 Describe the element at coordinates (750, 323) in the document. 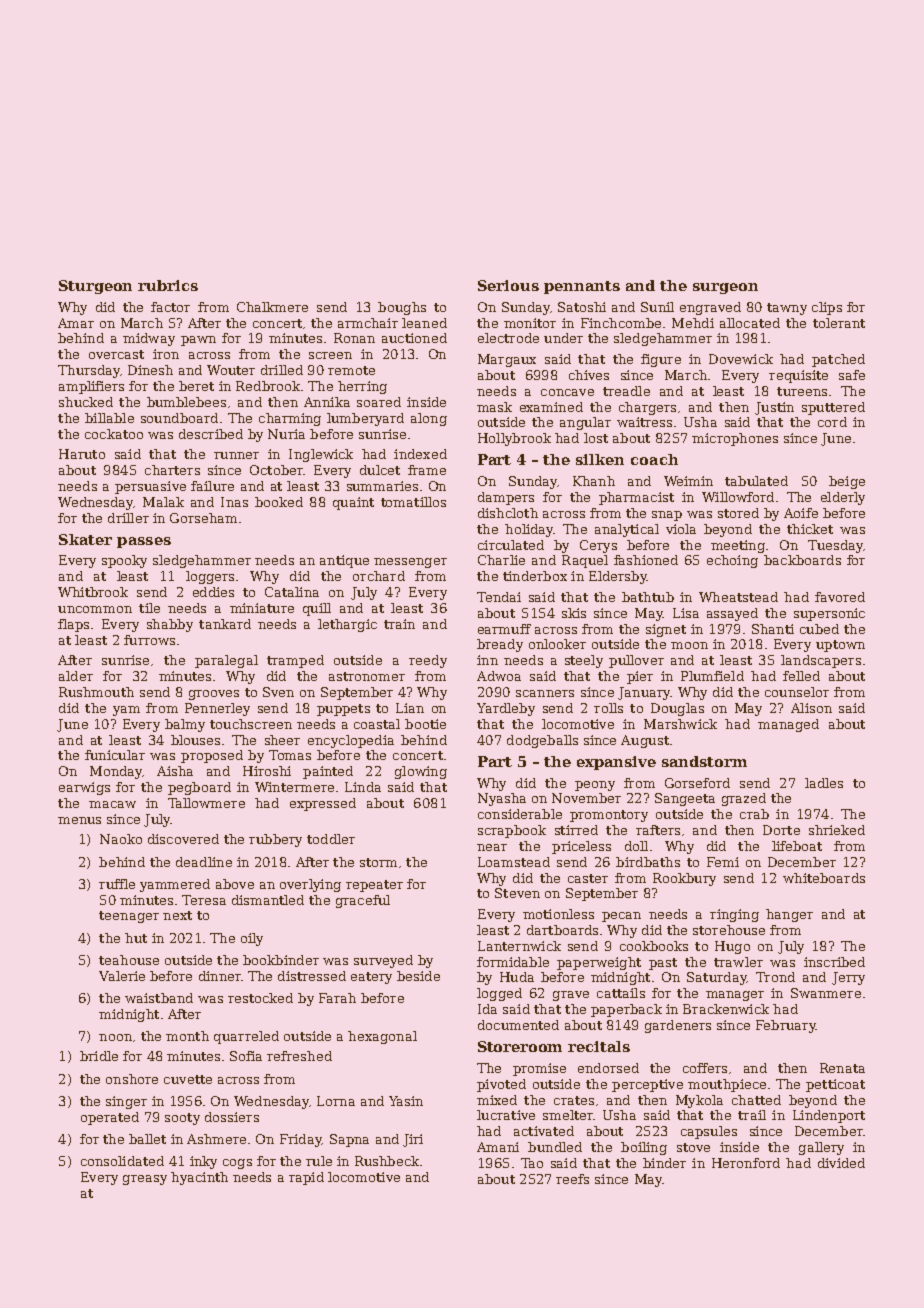

I see `allocated` at that location.
